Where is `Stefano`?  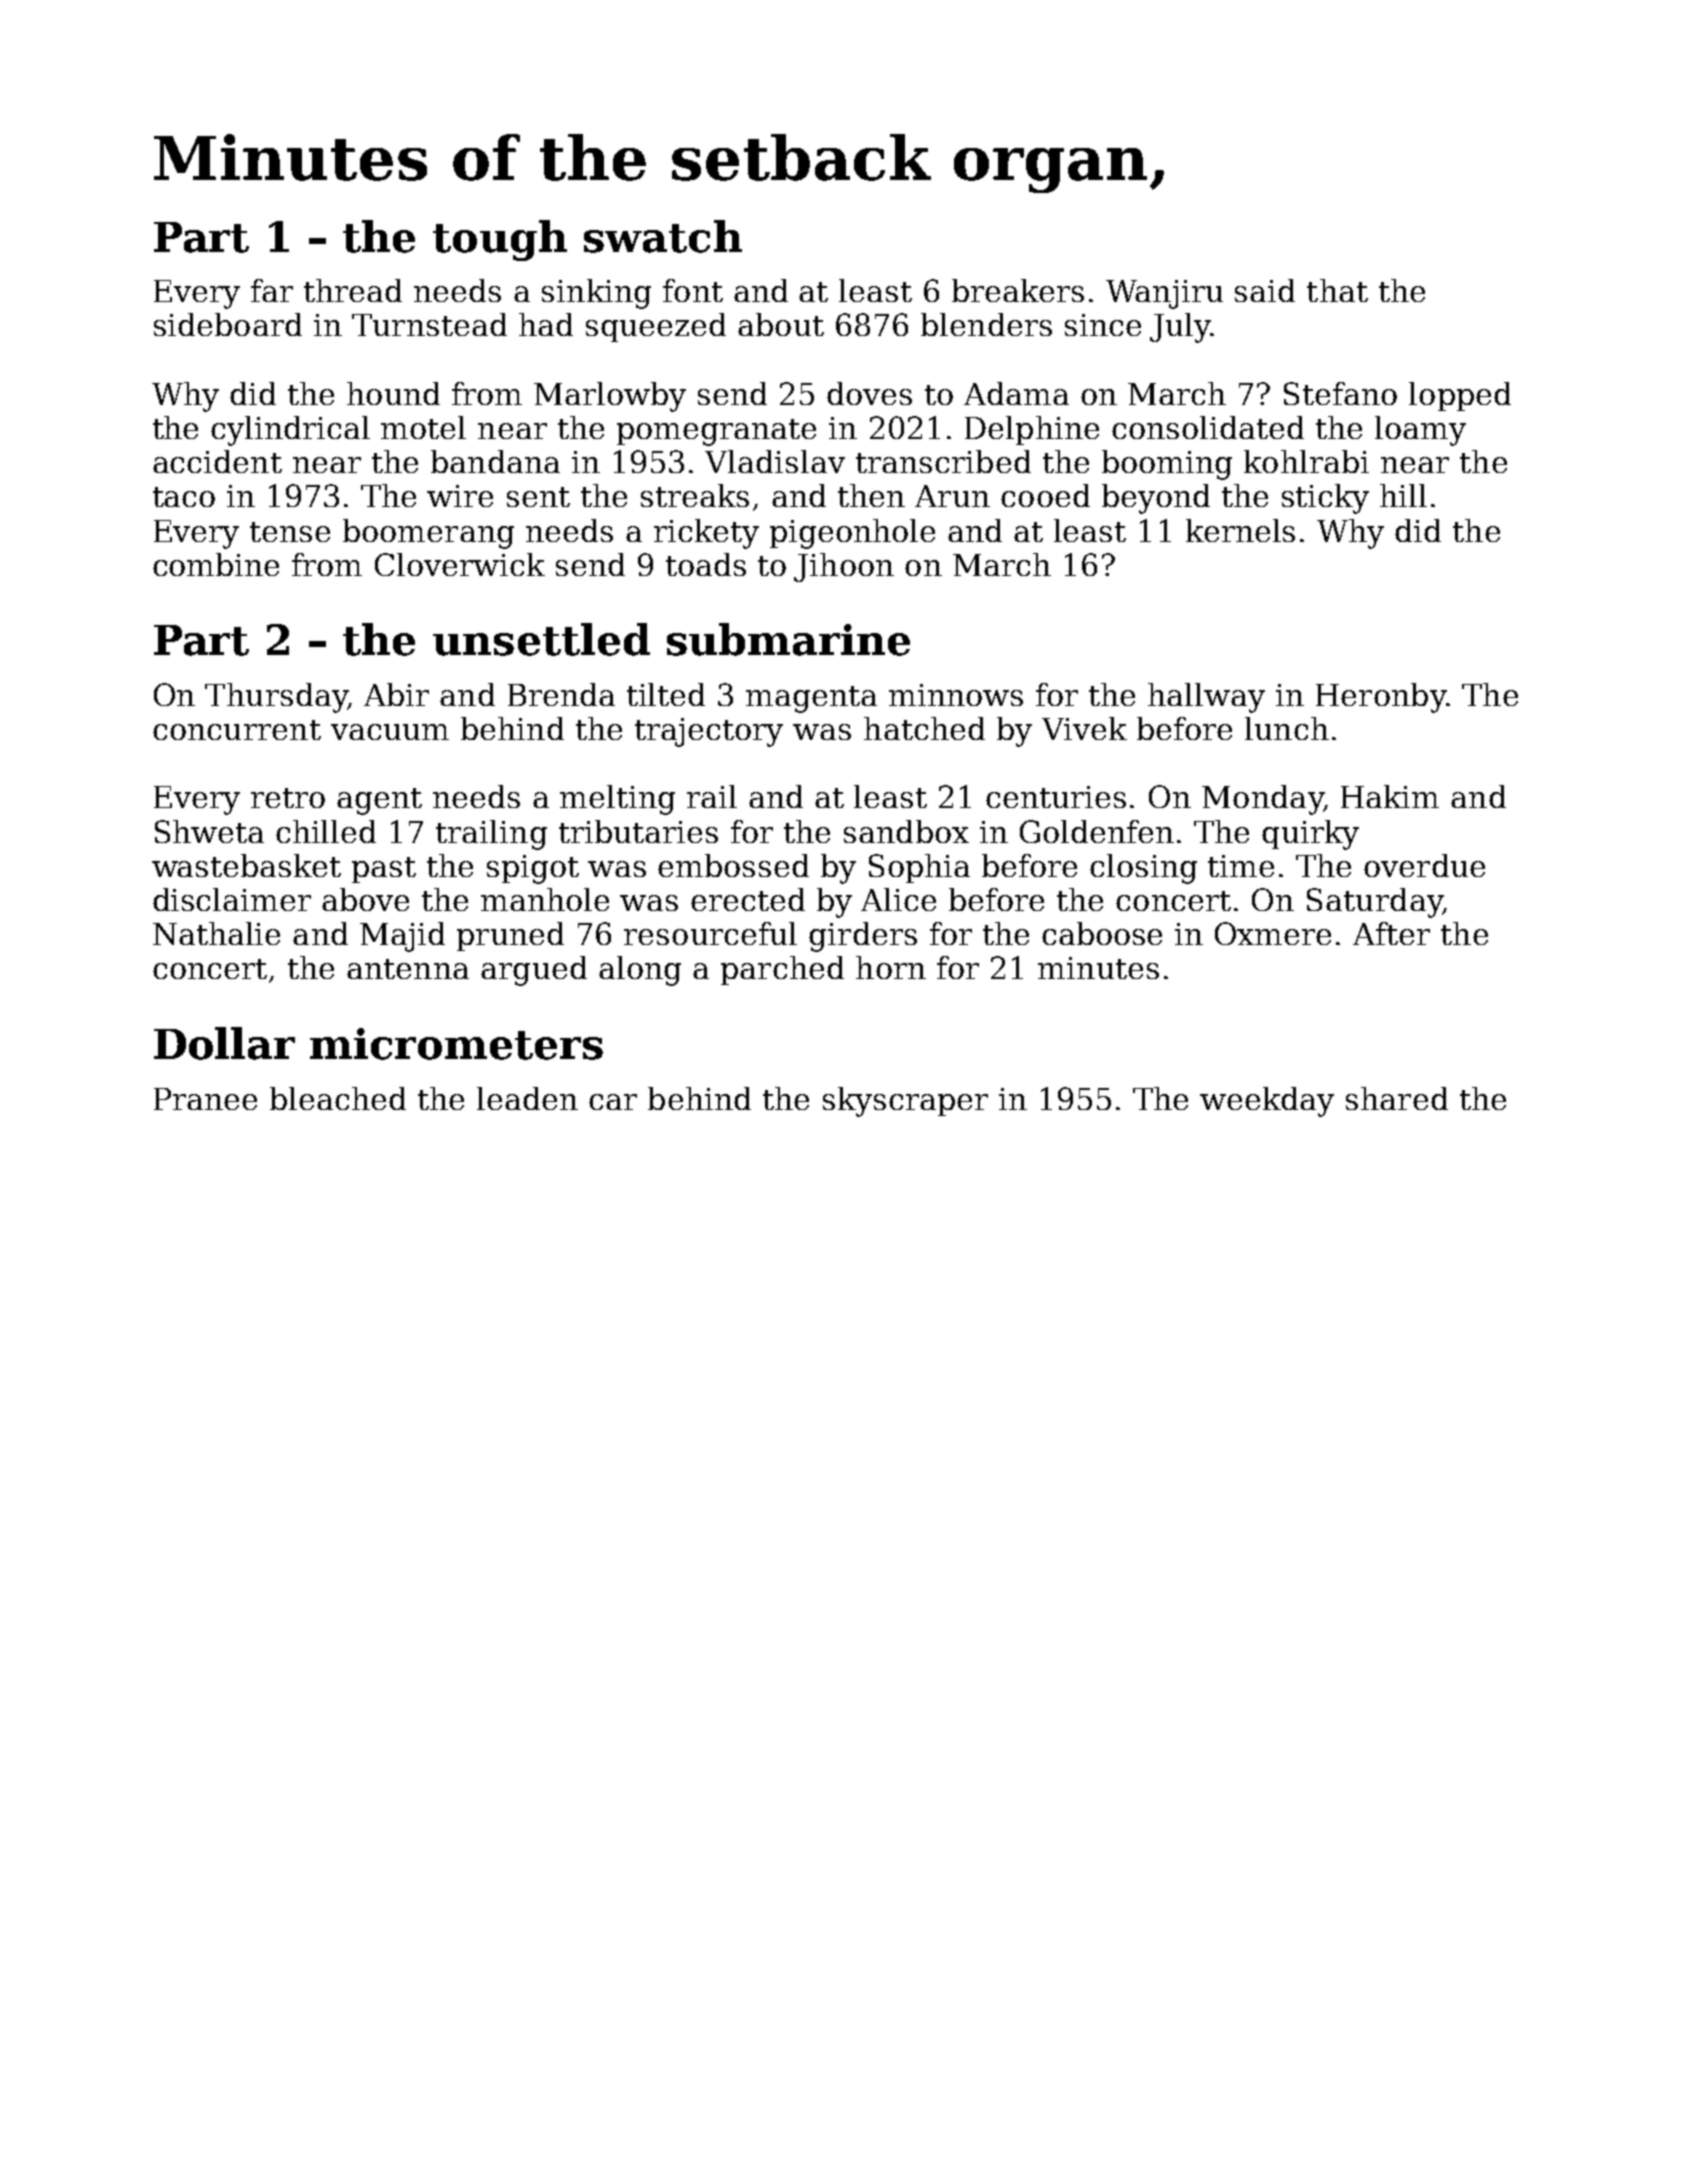
Stefano is located at coordinates (1340, 393).
